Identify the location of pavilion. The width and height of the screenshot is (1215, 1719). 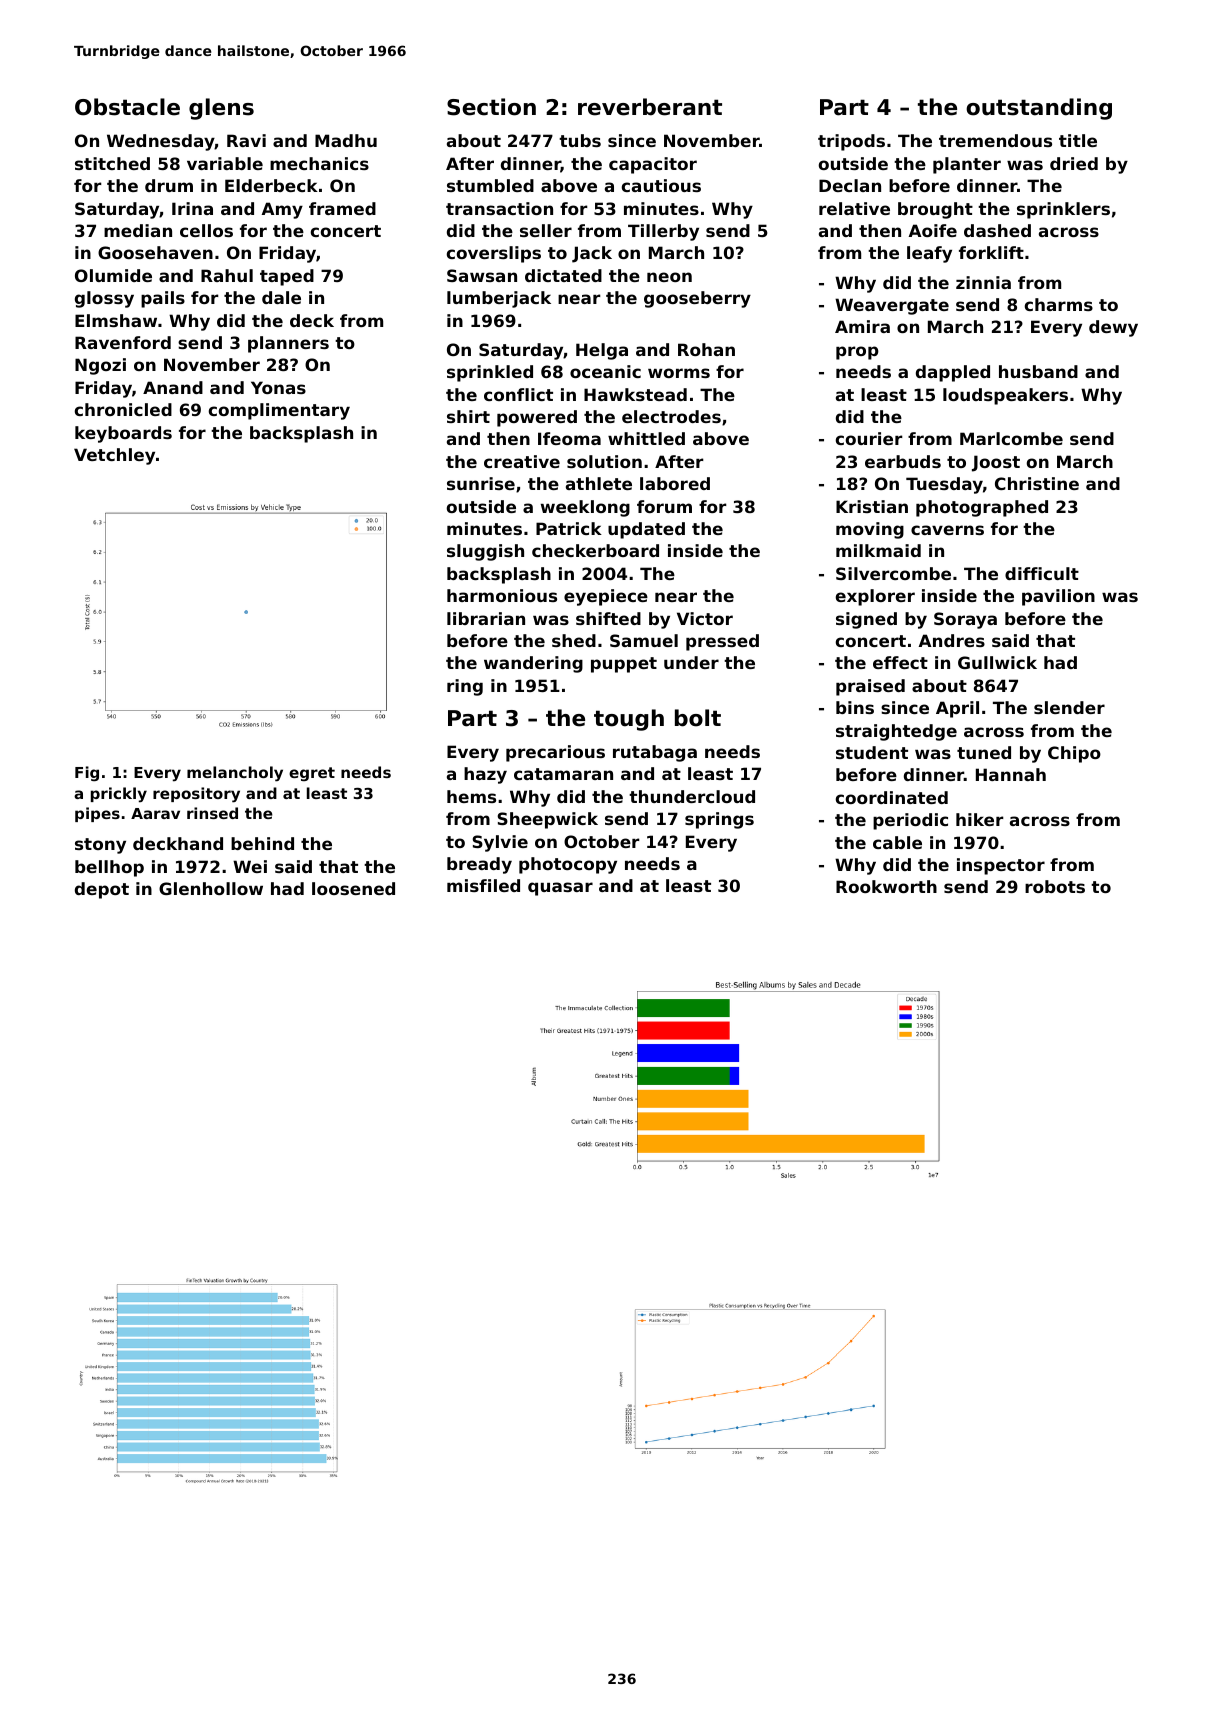
(1058, 597).
